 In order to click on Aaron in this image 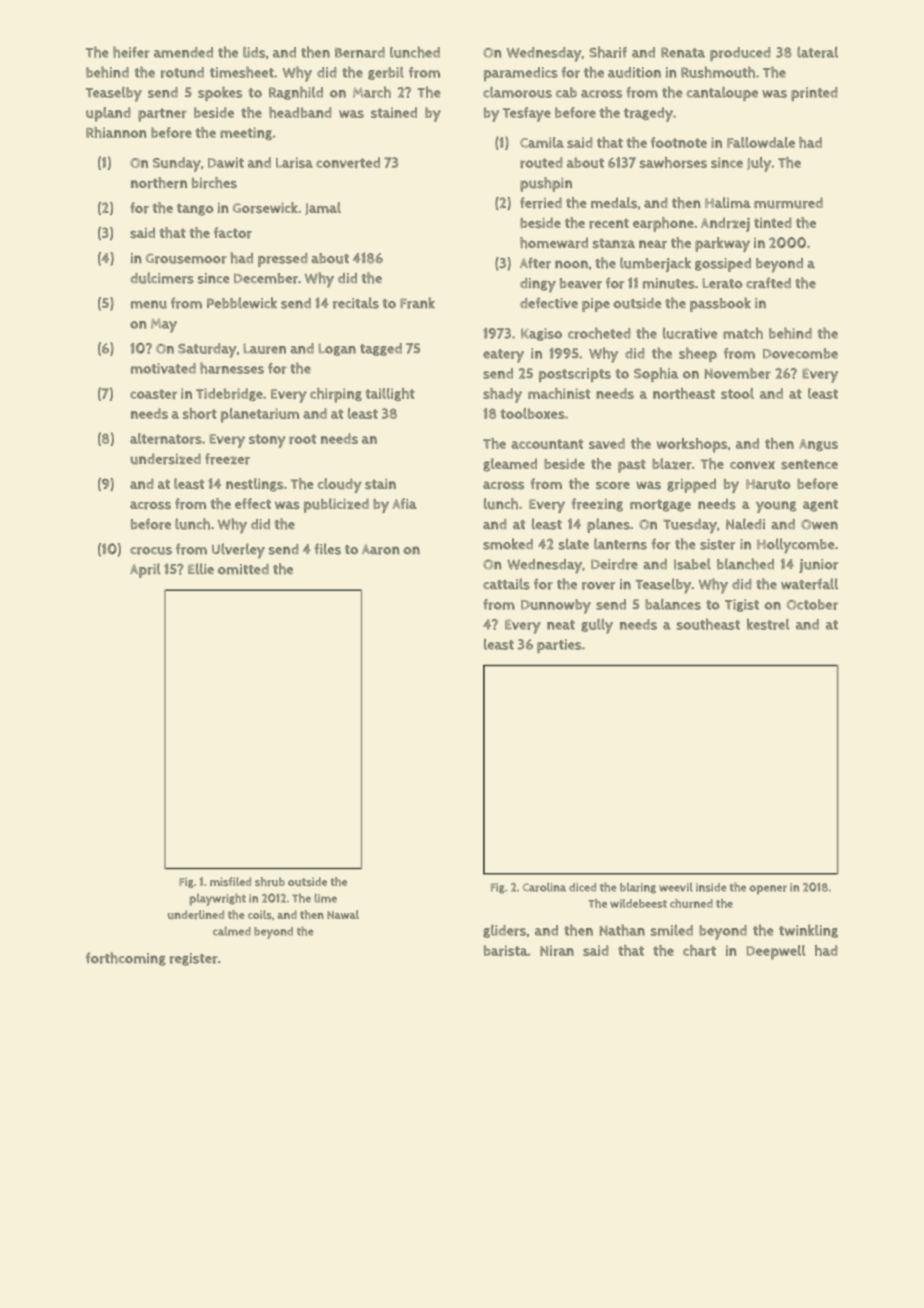, I will do `click(381, 549)`.
